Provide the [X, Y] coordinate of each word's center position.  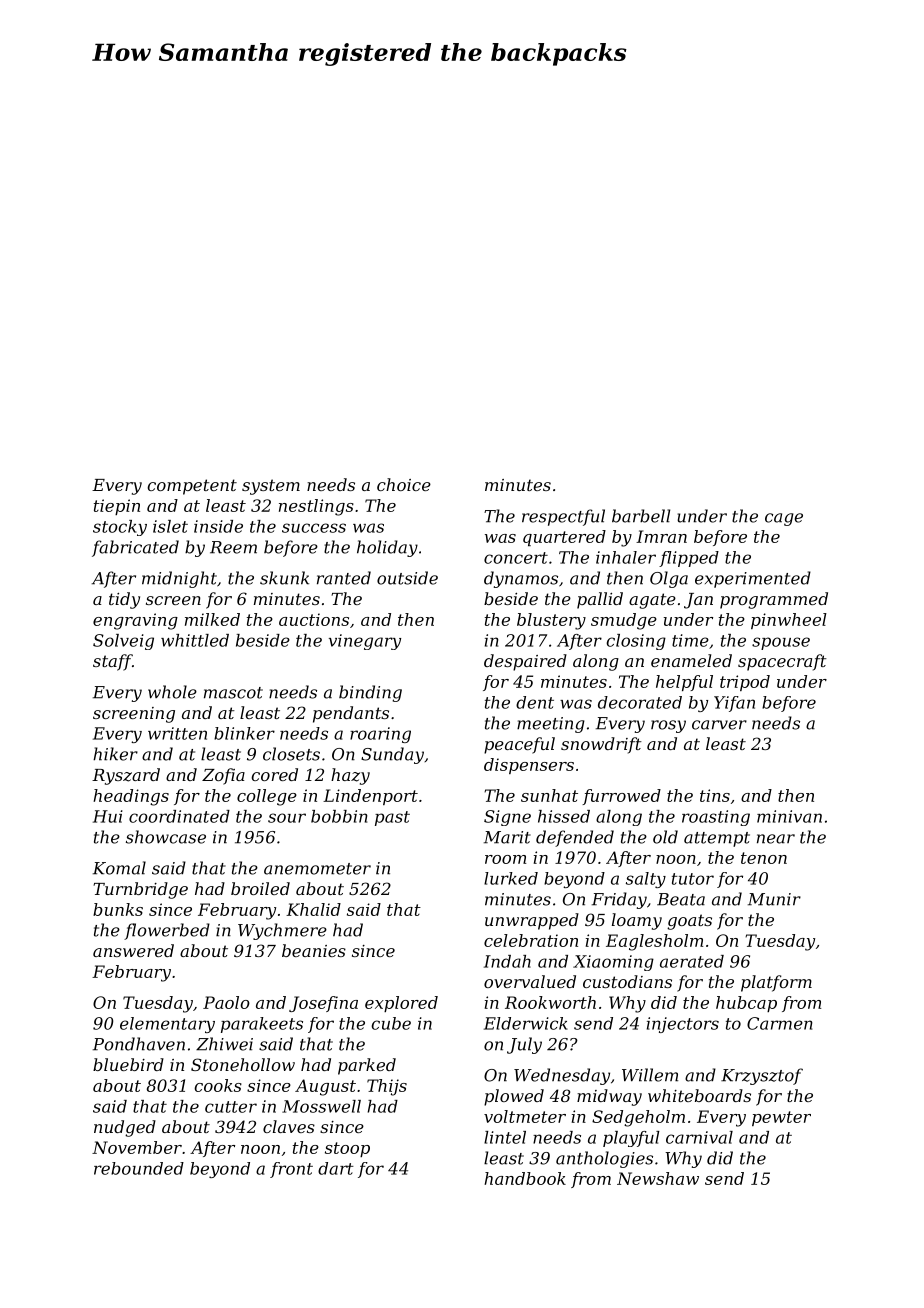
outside [407, 578]
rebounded [139, 1168]
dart [336, 1168]
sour [287, 818]
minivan [789, 816]
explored [401, 1004]
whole [172, 692]
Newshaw [658, 1178]
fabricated [135, 548]
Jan [698, 601]
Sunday [392, 755]
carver [719, 725]
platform [776, 983]
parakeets [262, 1025]
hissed [564, 816]
